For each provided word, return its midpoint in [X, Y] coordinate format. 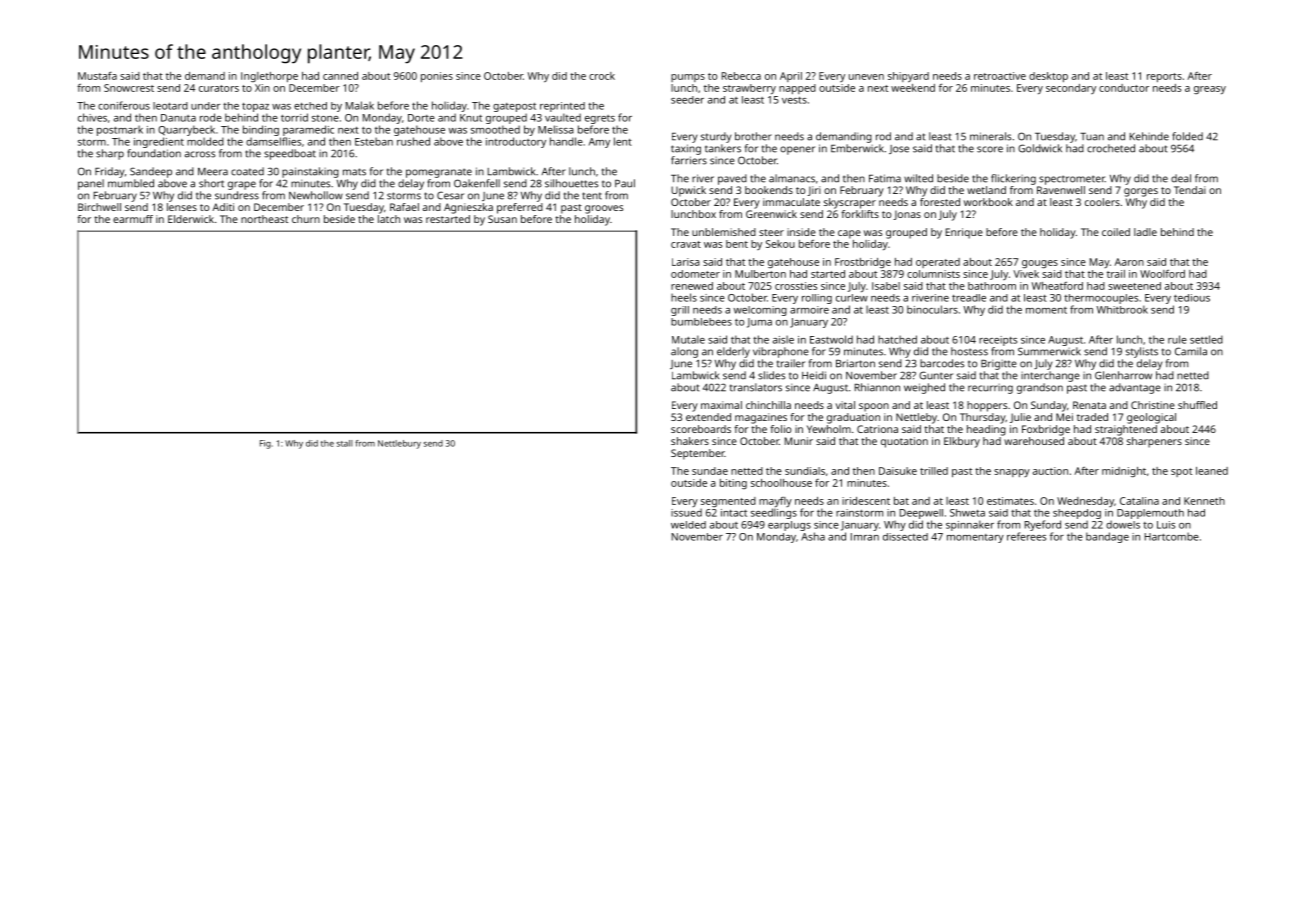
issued [686, 512]
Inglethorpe [269, 77]
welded [688, 525]
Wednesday [1085, 502]
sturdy [716, 137]
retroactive [1000, 76]
